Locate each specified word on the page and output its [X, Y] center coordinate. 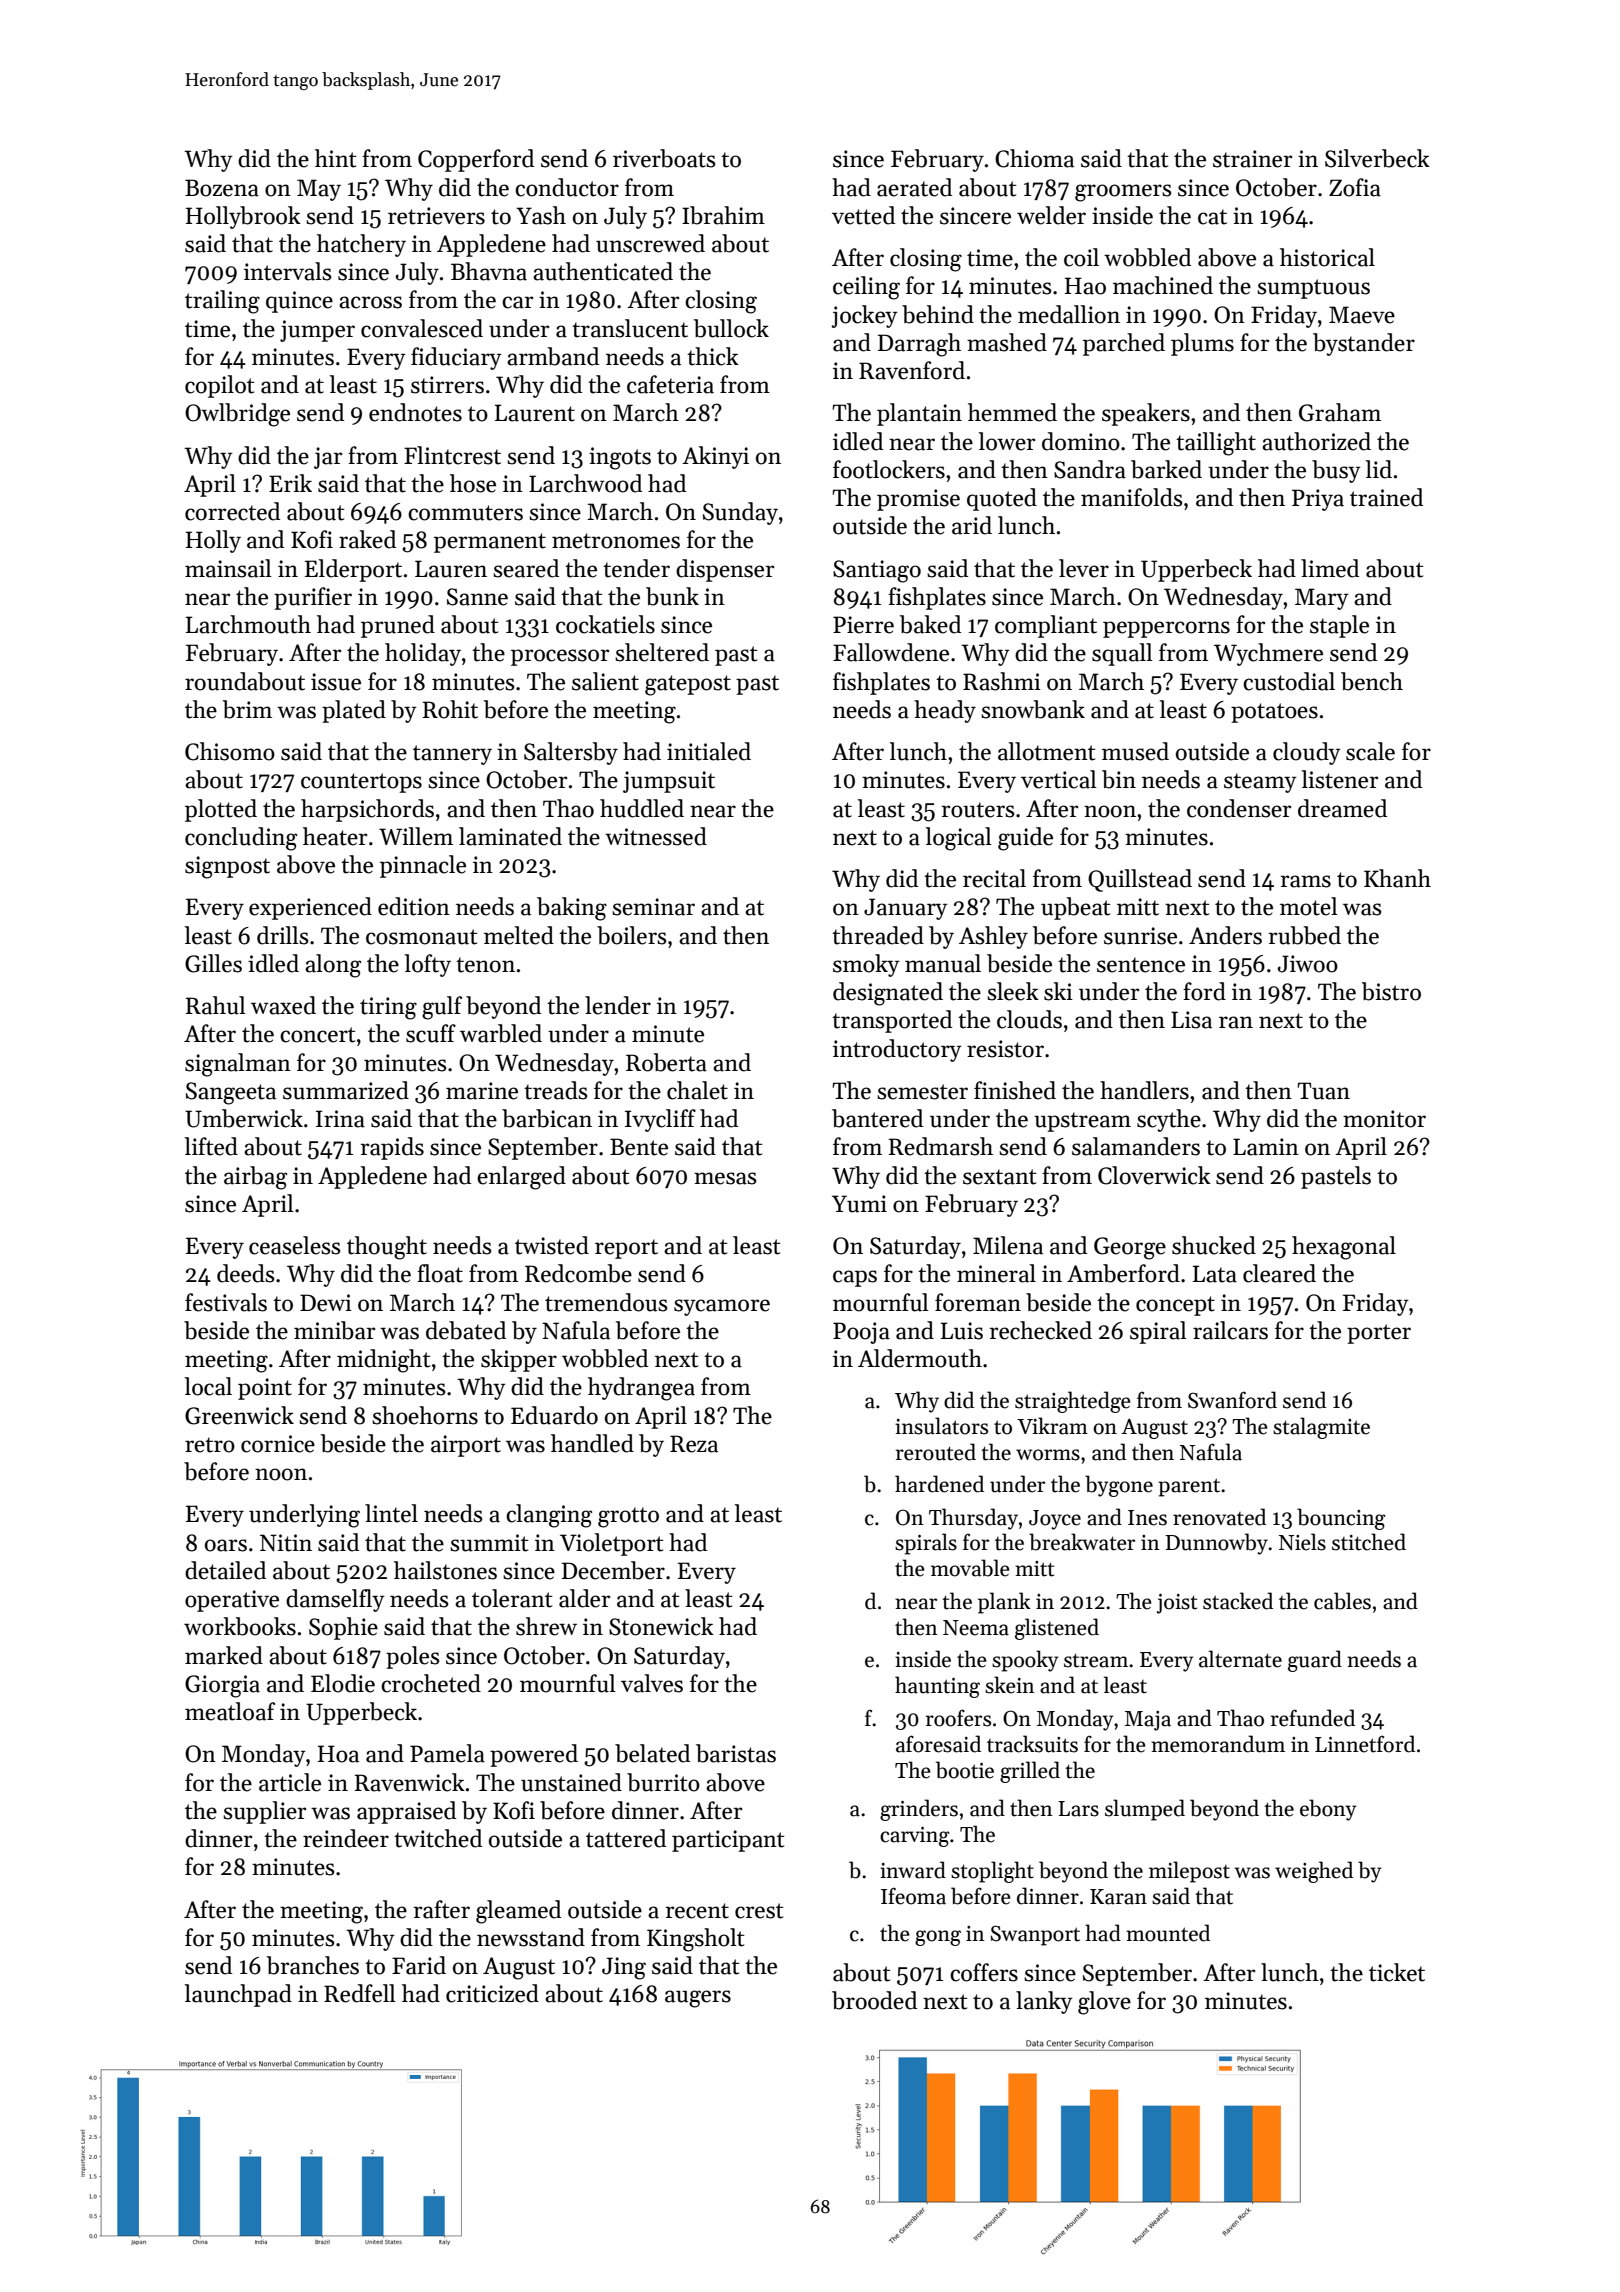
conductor [567, 187]
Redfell [360, 1993]
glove [1104, 2003]
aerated [914, 187]
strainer [1252, 159]
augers [698, 1999]
